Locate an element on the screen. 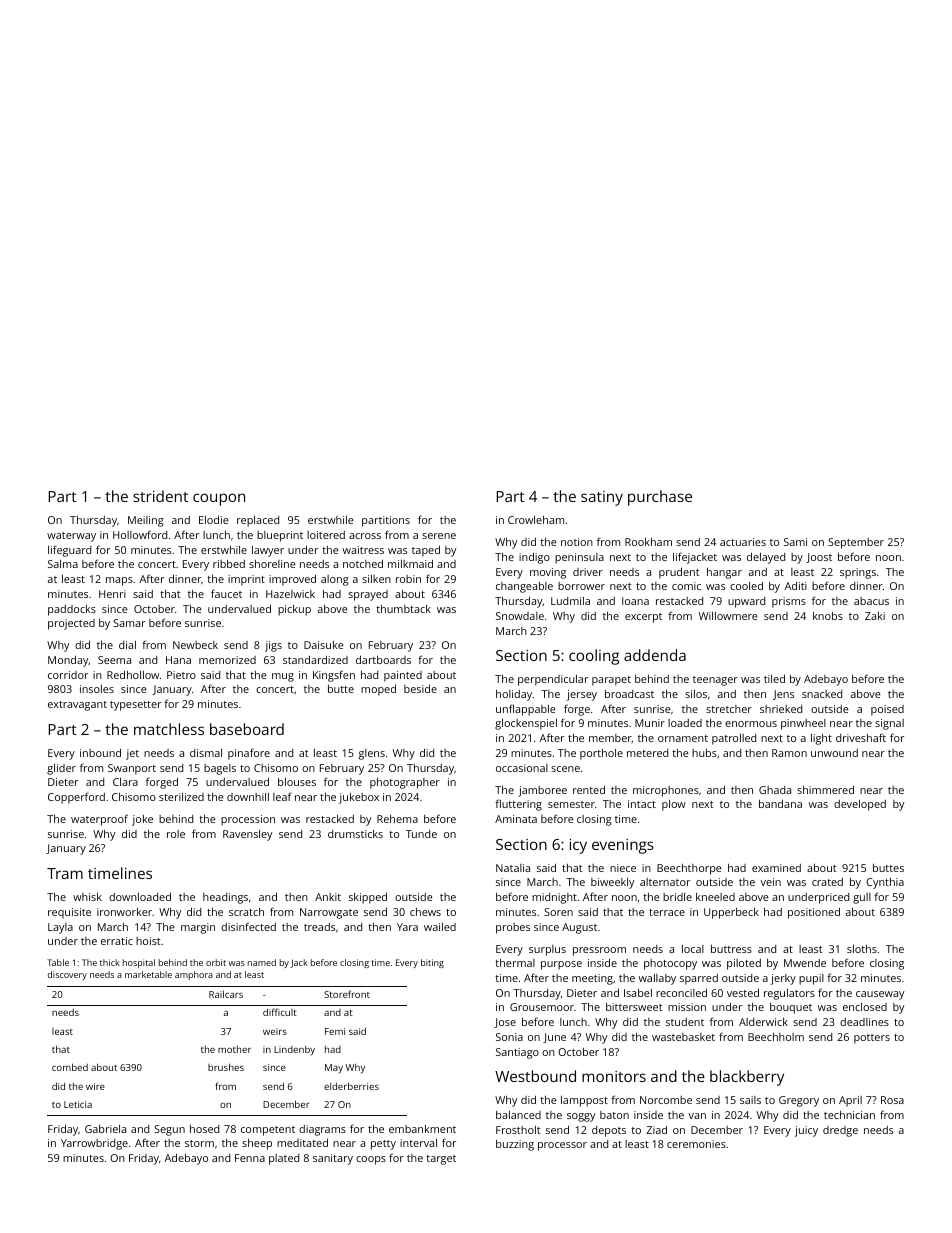  Salma is located at coordinates (63, 564).
